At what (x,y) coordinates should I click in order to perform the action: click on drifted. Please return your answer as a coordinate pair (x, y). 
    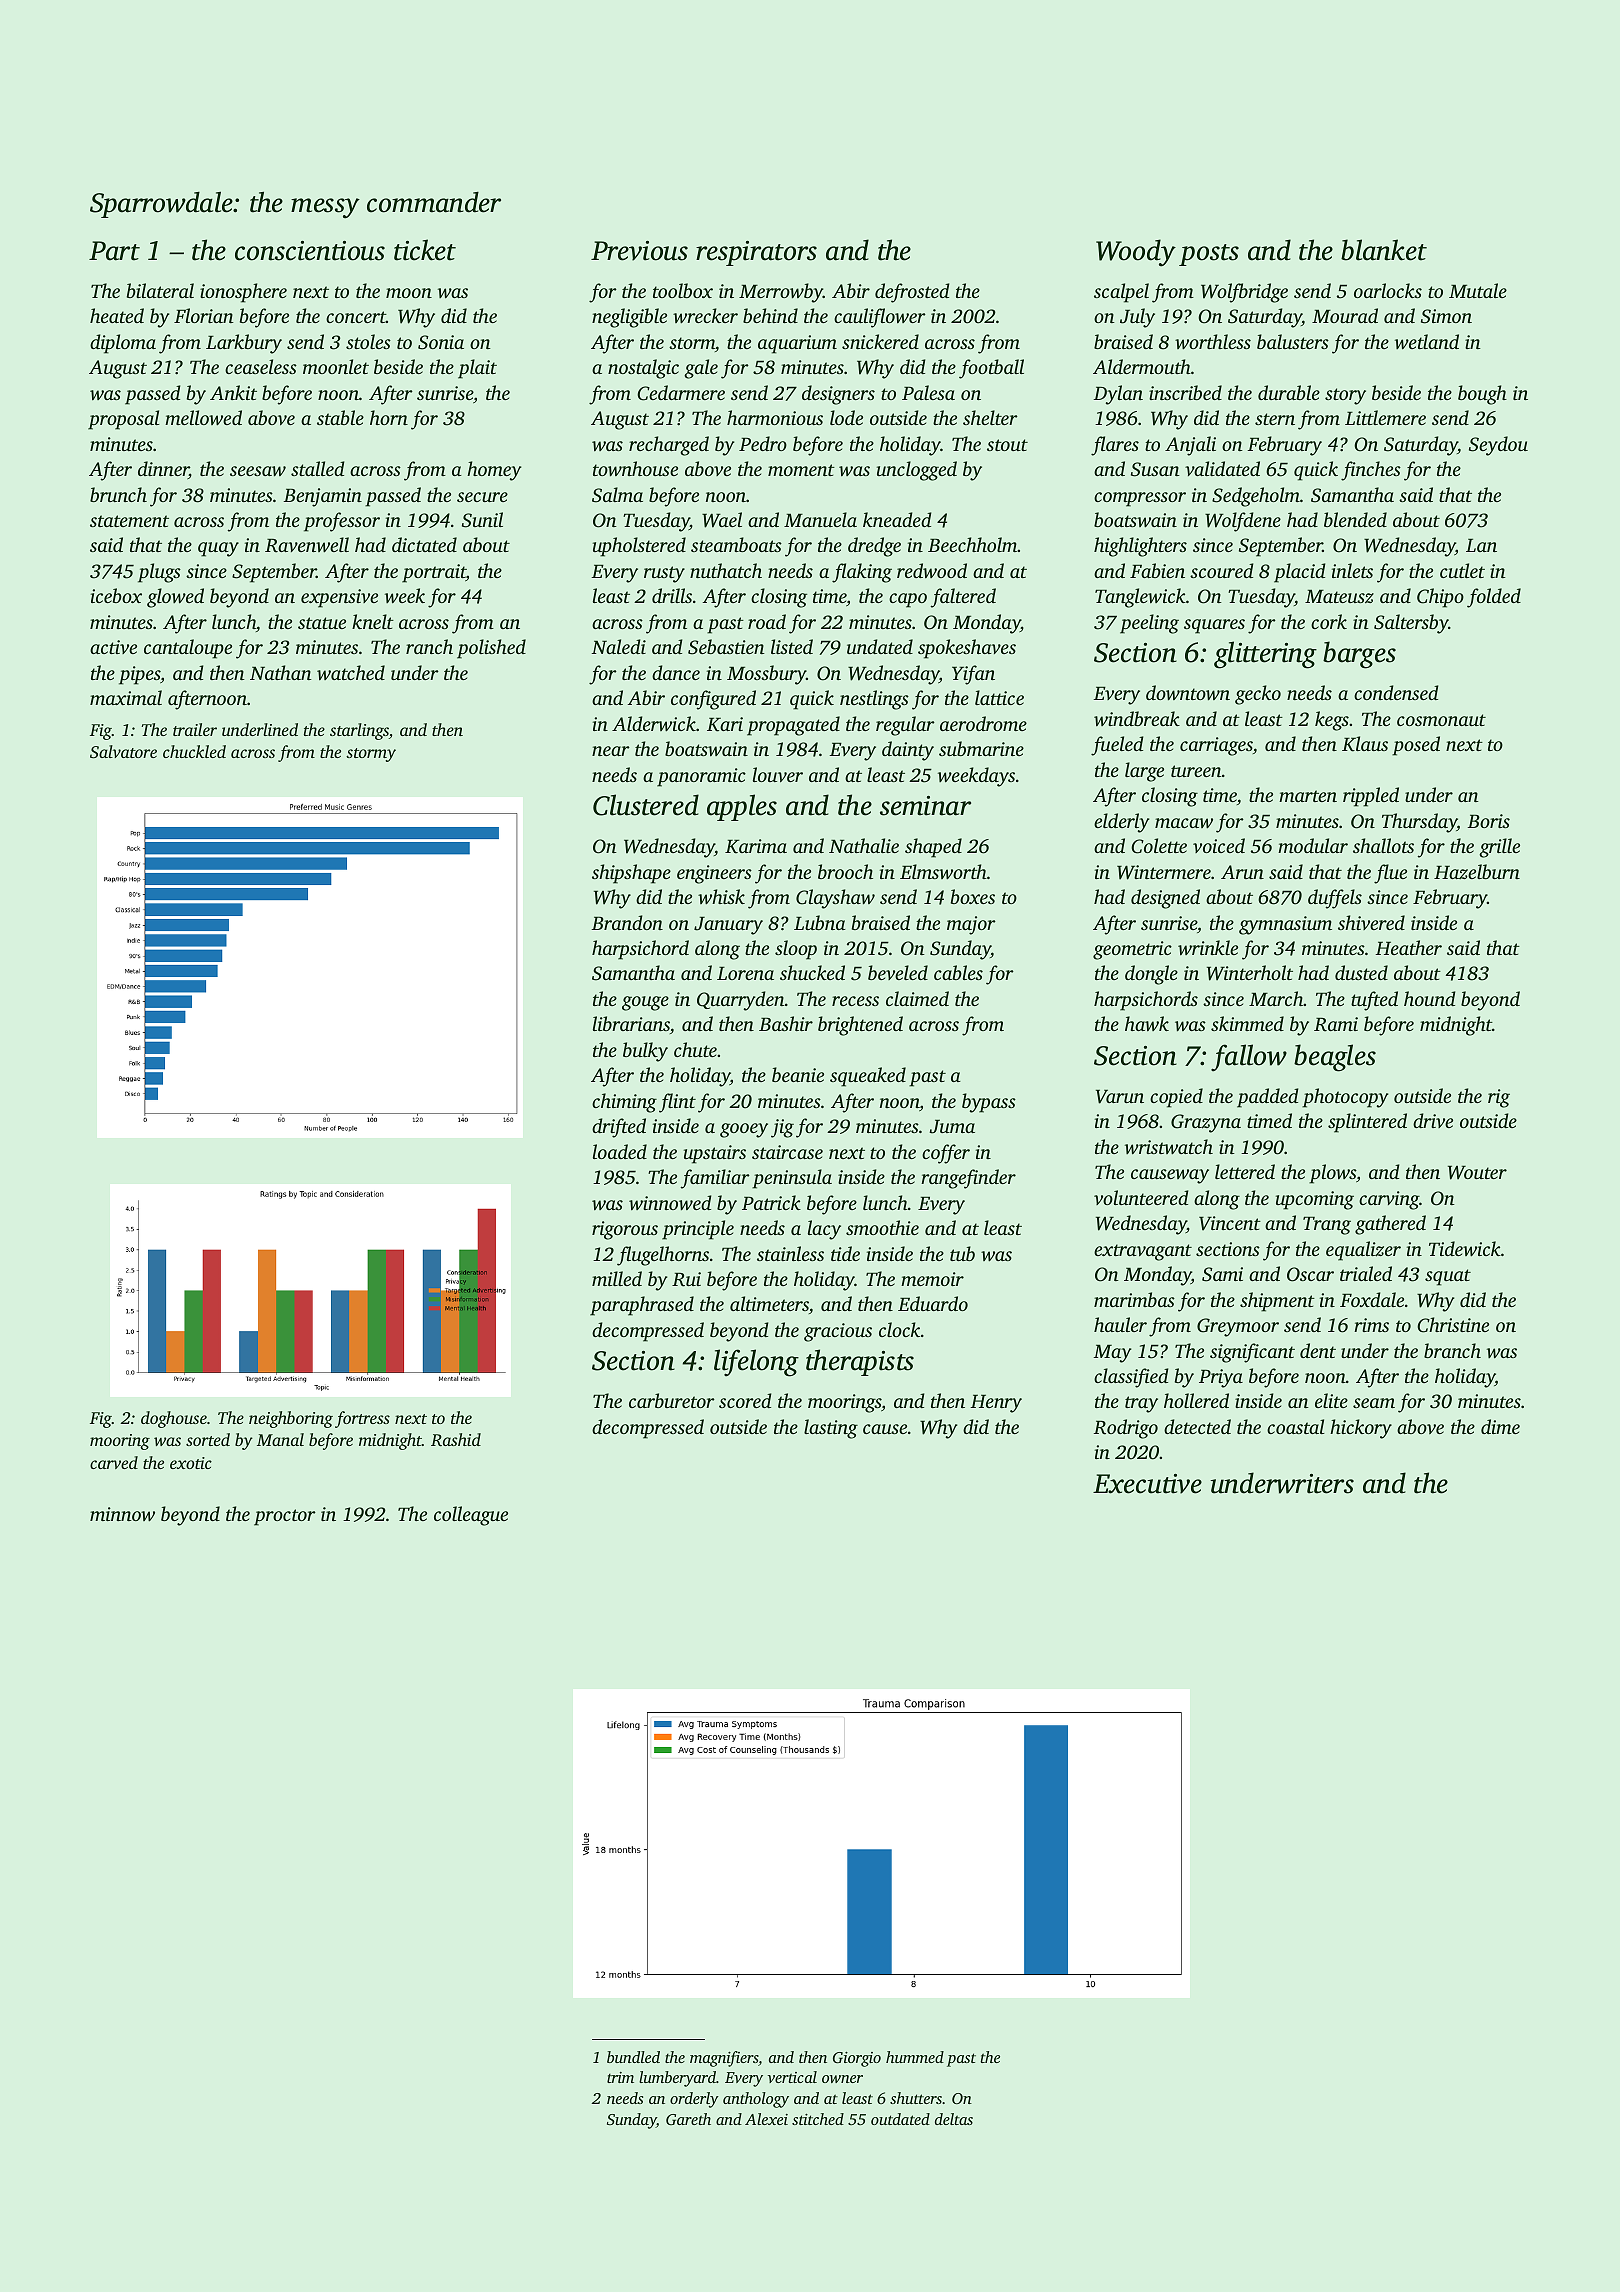
    Looking at the image, I should click on (619, 1128).
